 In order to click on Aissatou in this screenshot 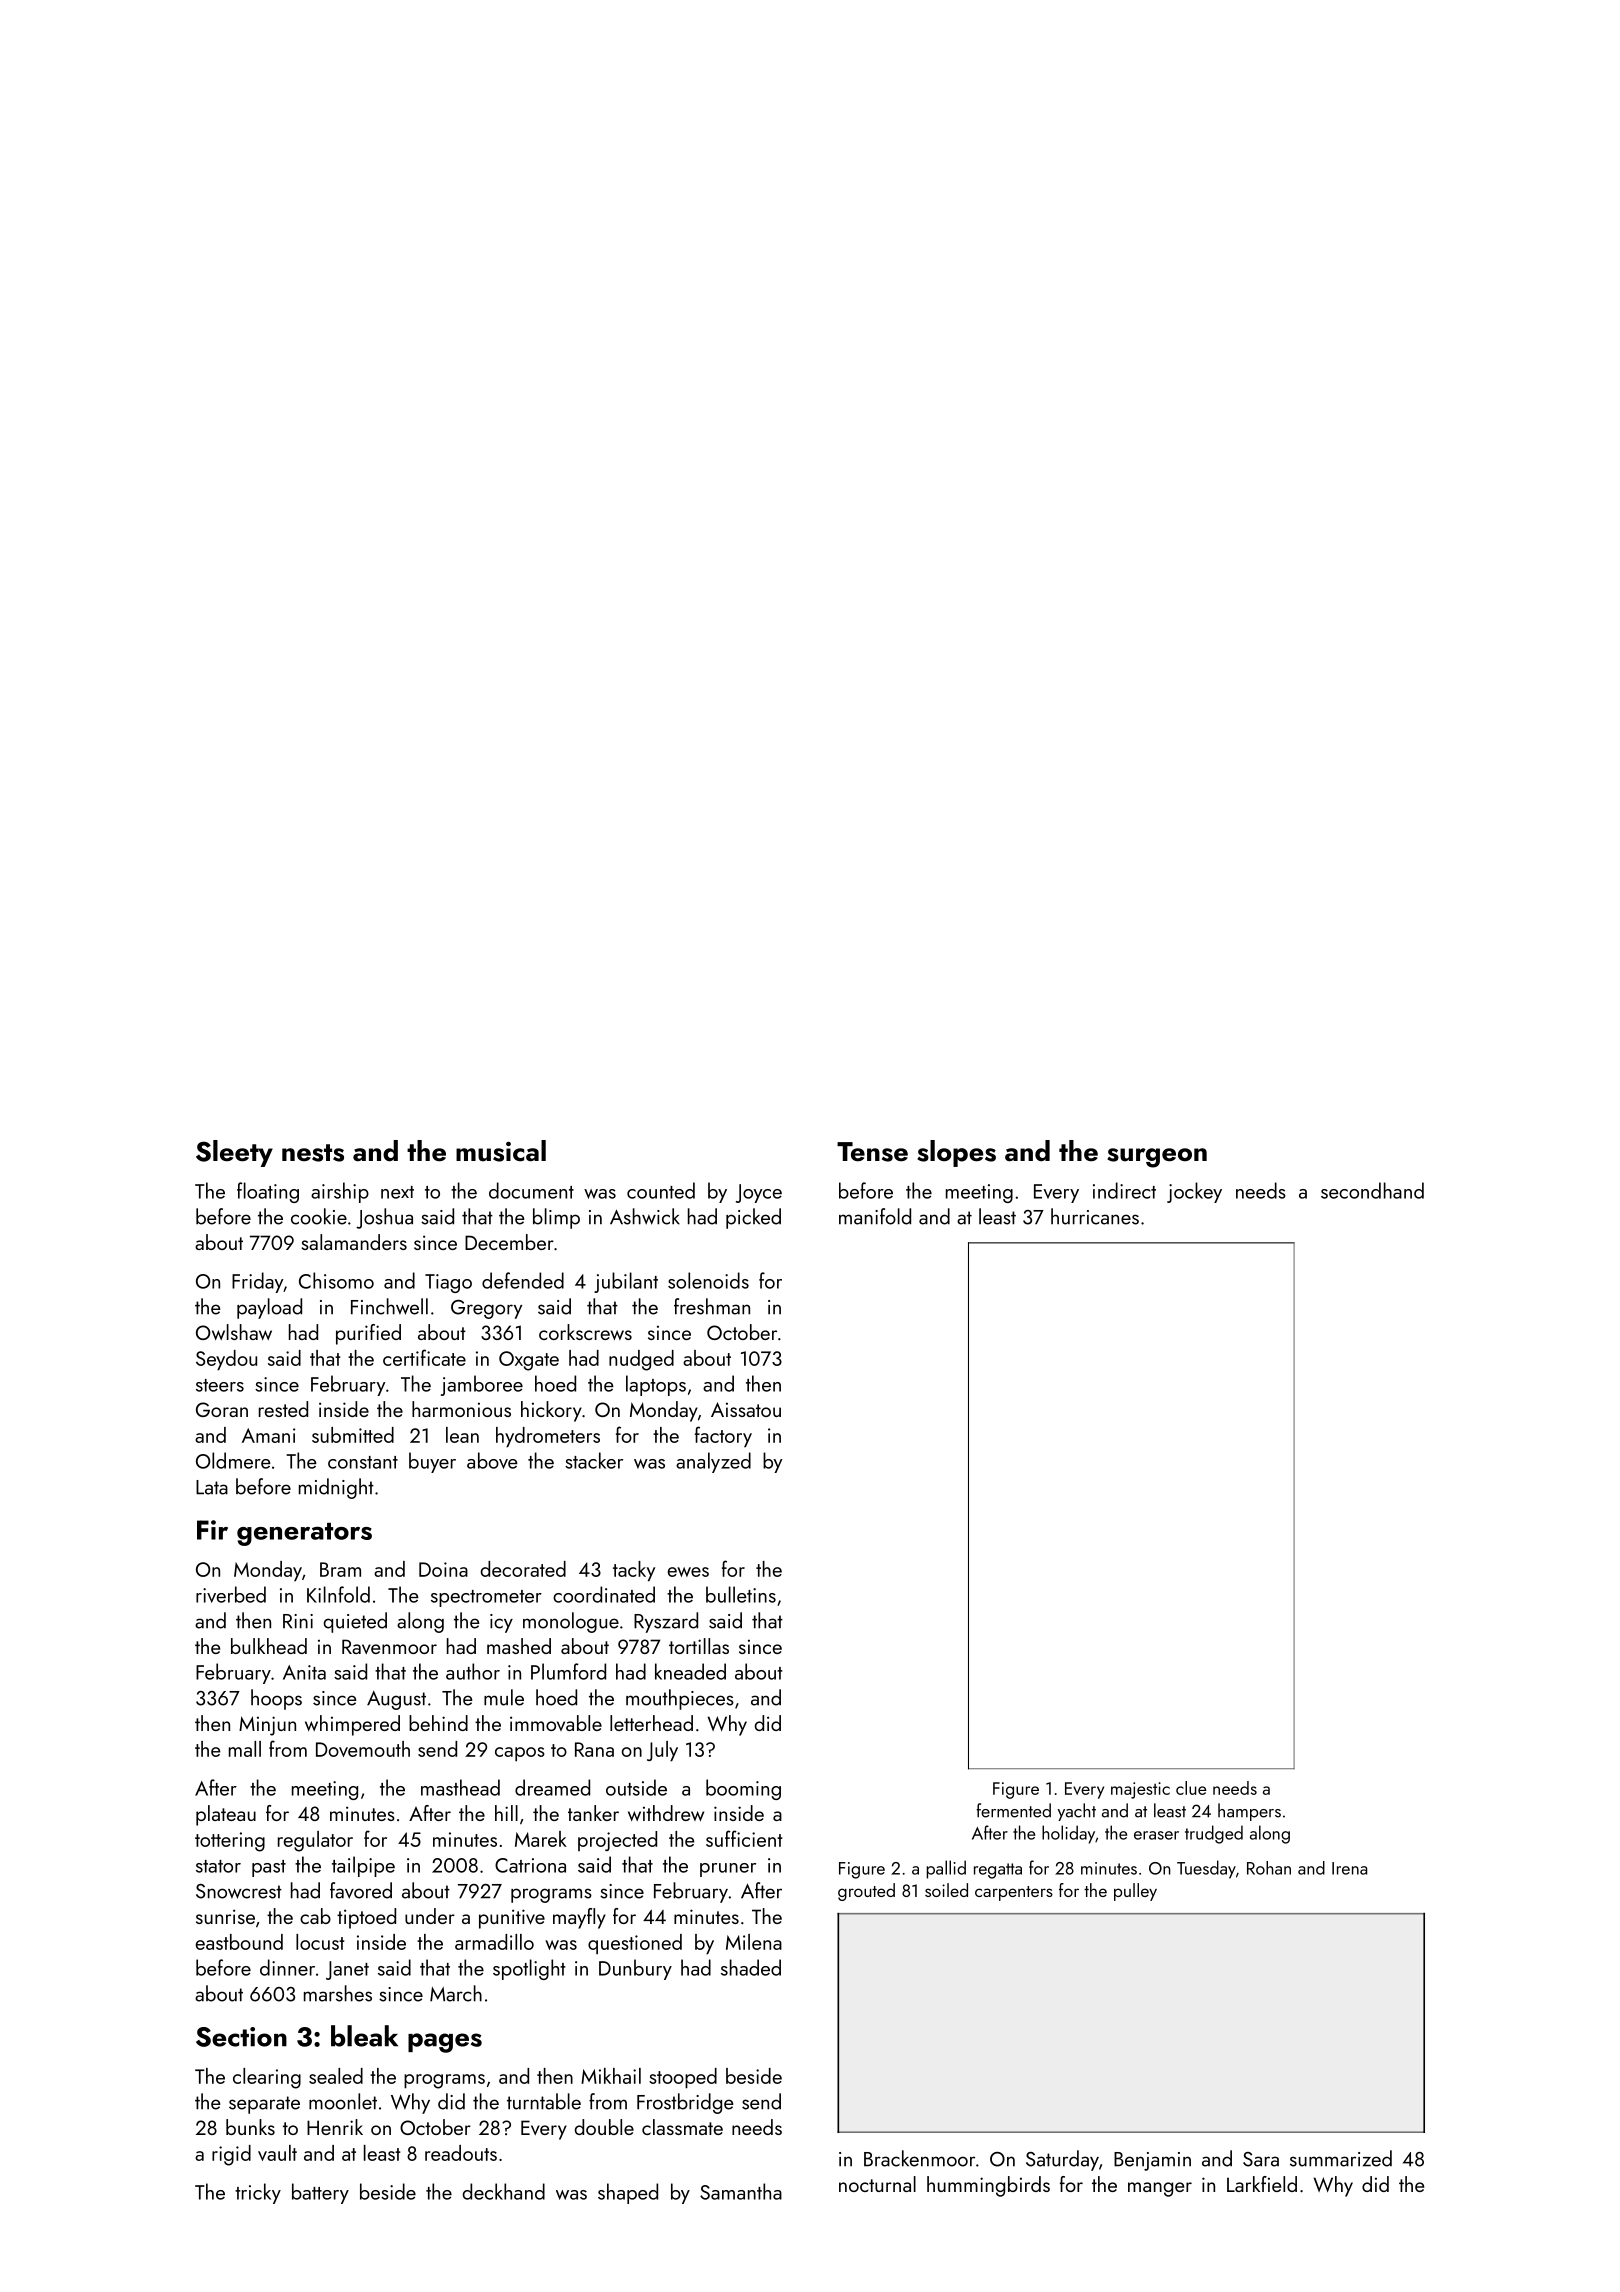, I will do `click(746, 1409)`.
